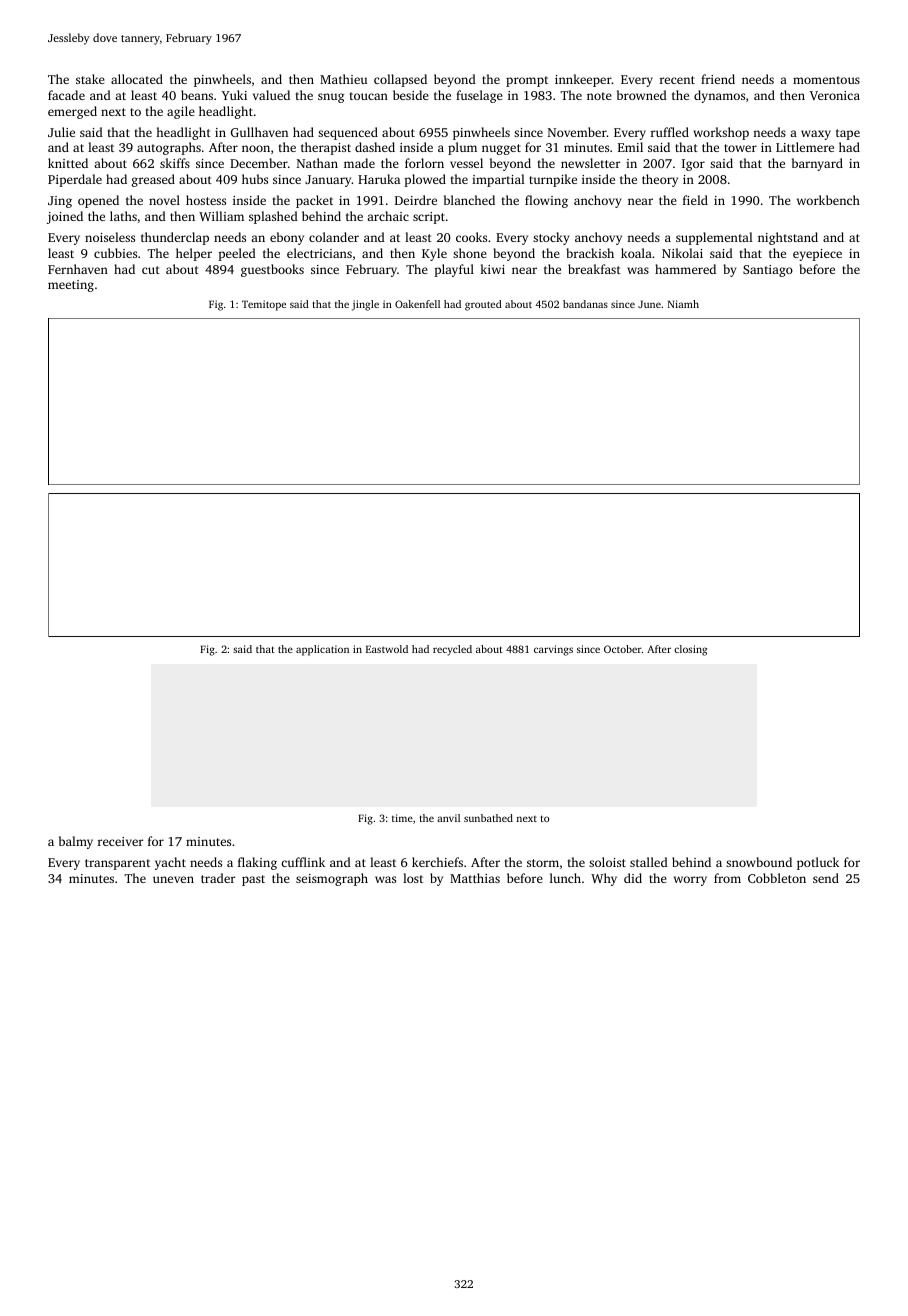 This image has width=908, height=1316. What do you see at coordinates (237, 254) in the image?
I see `peeled` at bounding box center [237, 254].
